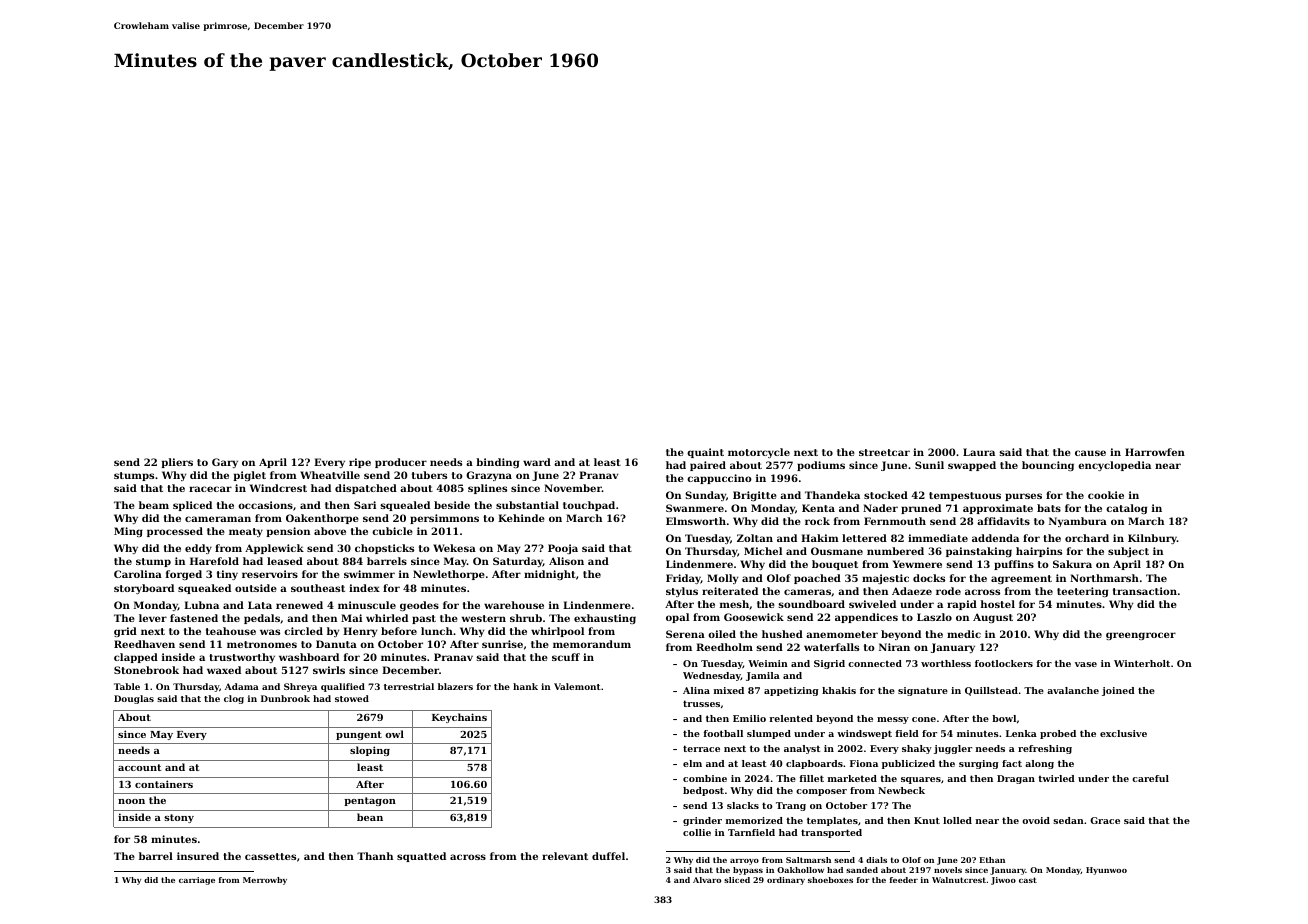  I want to click on Gary, so click(225, 463).
